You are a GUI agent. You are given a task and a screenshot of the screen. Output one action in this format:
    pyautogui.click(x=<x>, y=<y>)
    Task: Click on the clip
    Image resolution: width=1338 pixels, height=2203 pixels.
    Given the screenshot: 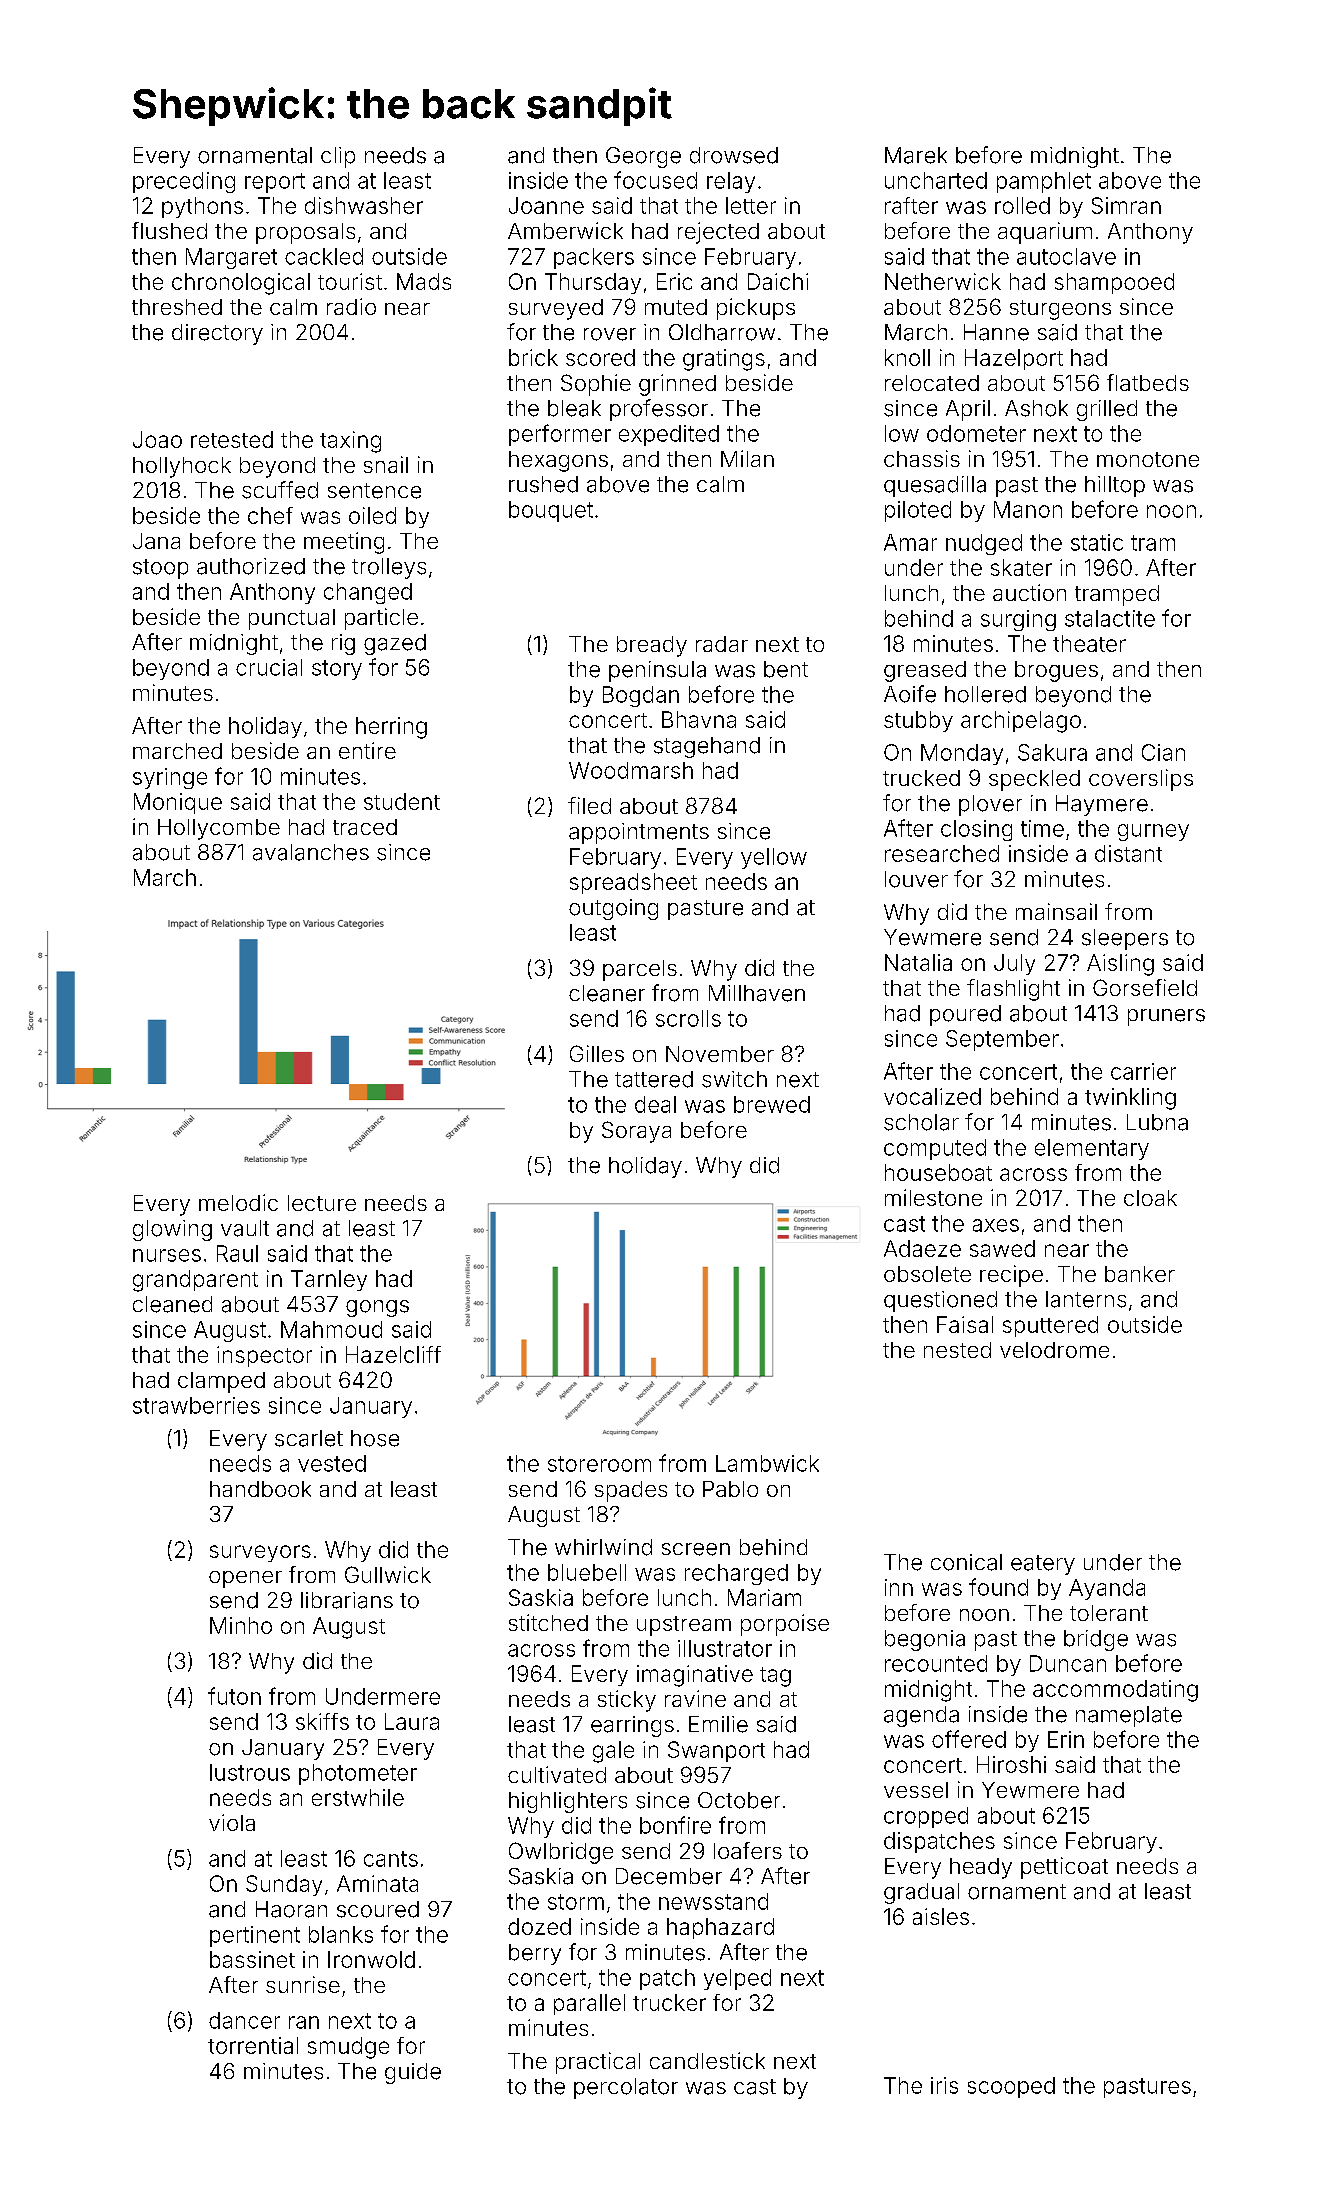 What is the action you would take?
    pyautogui.click(x=338, y=157)
